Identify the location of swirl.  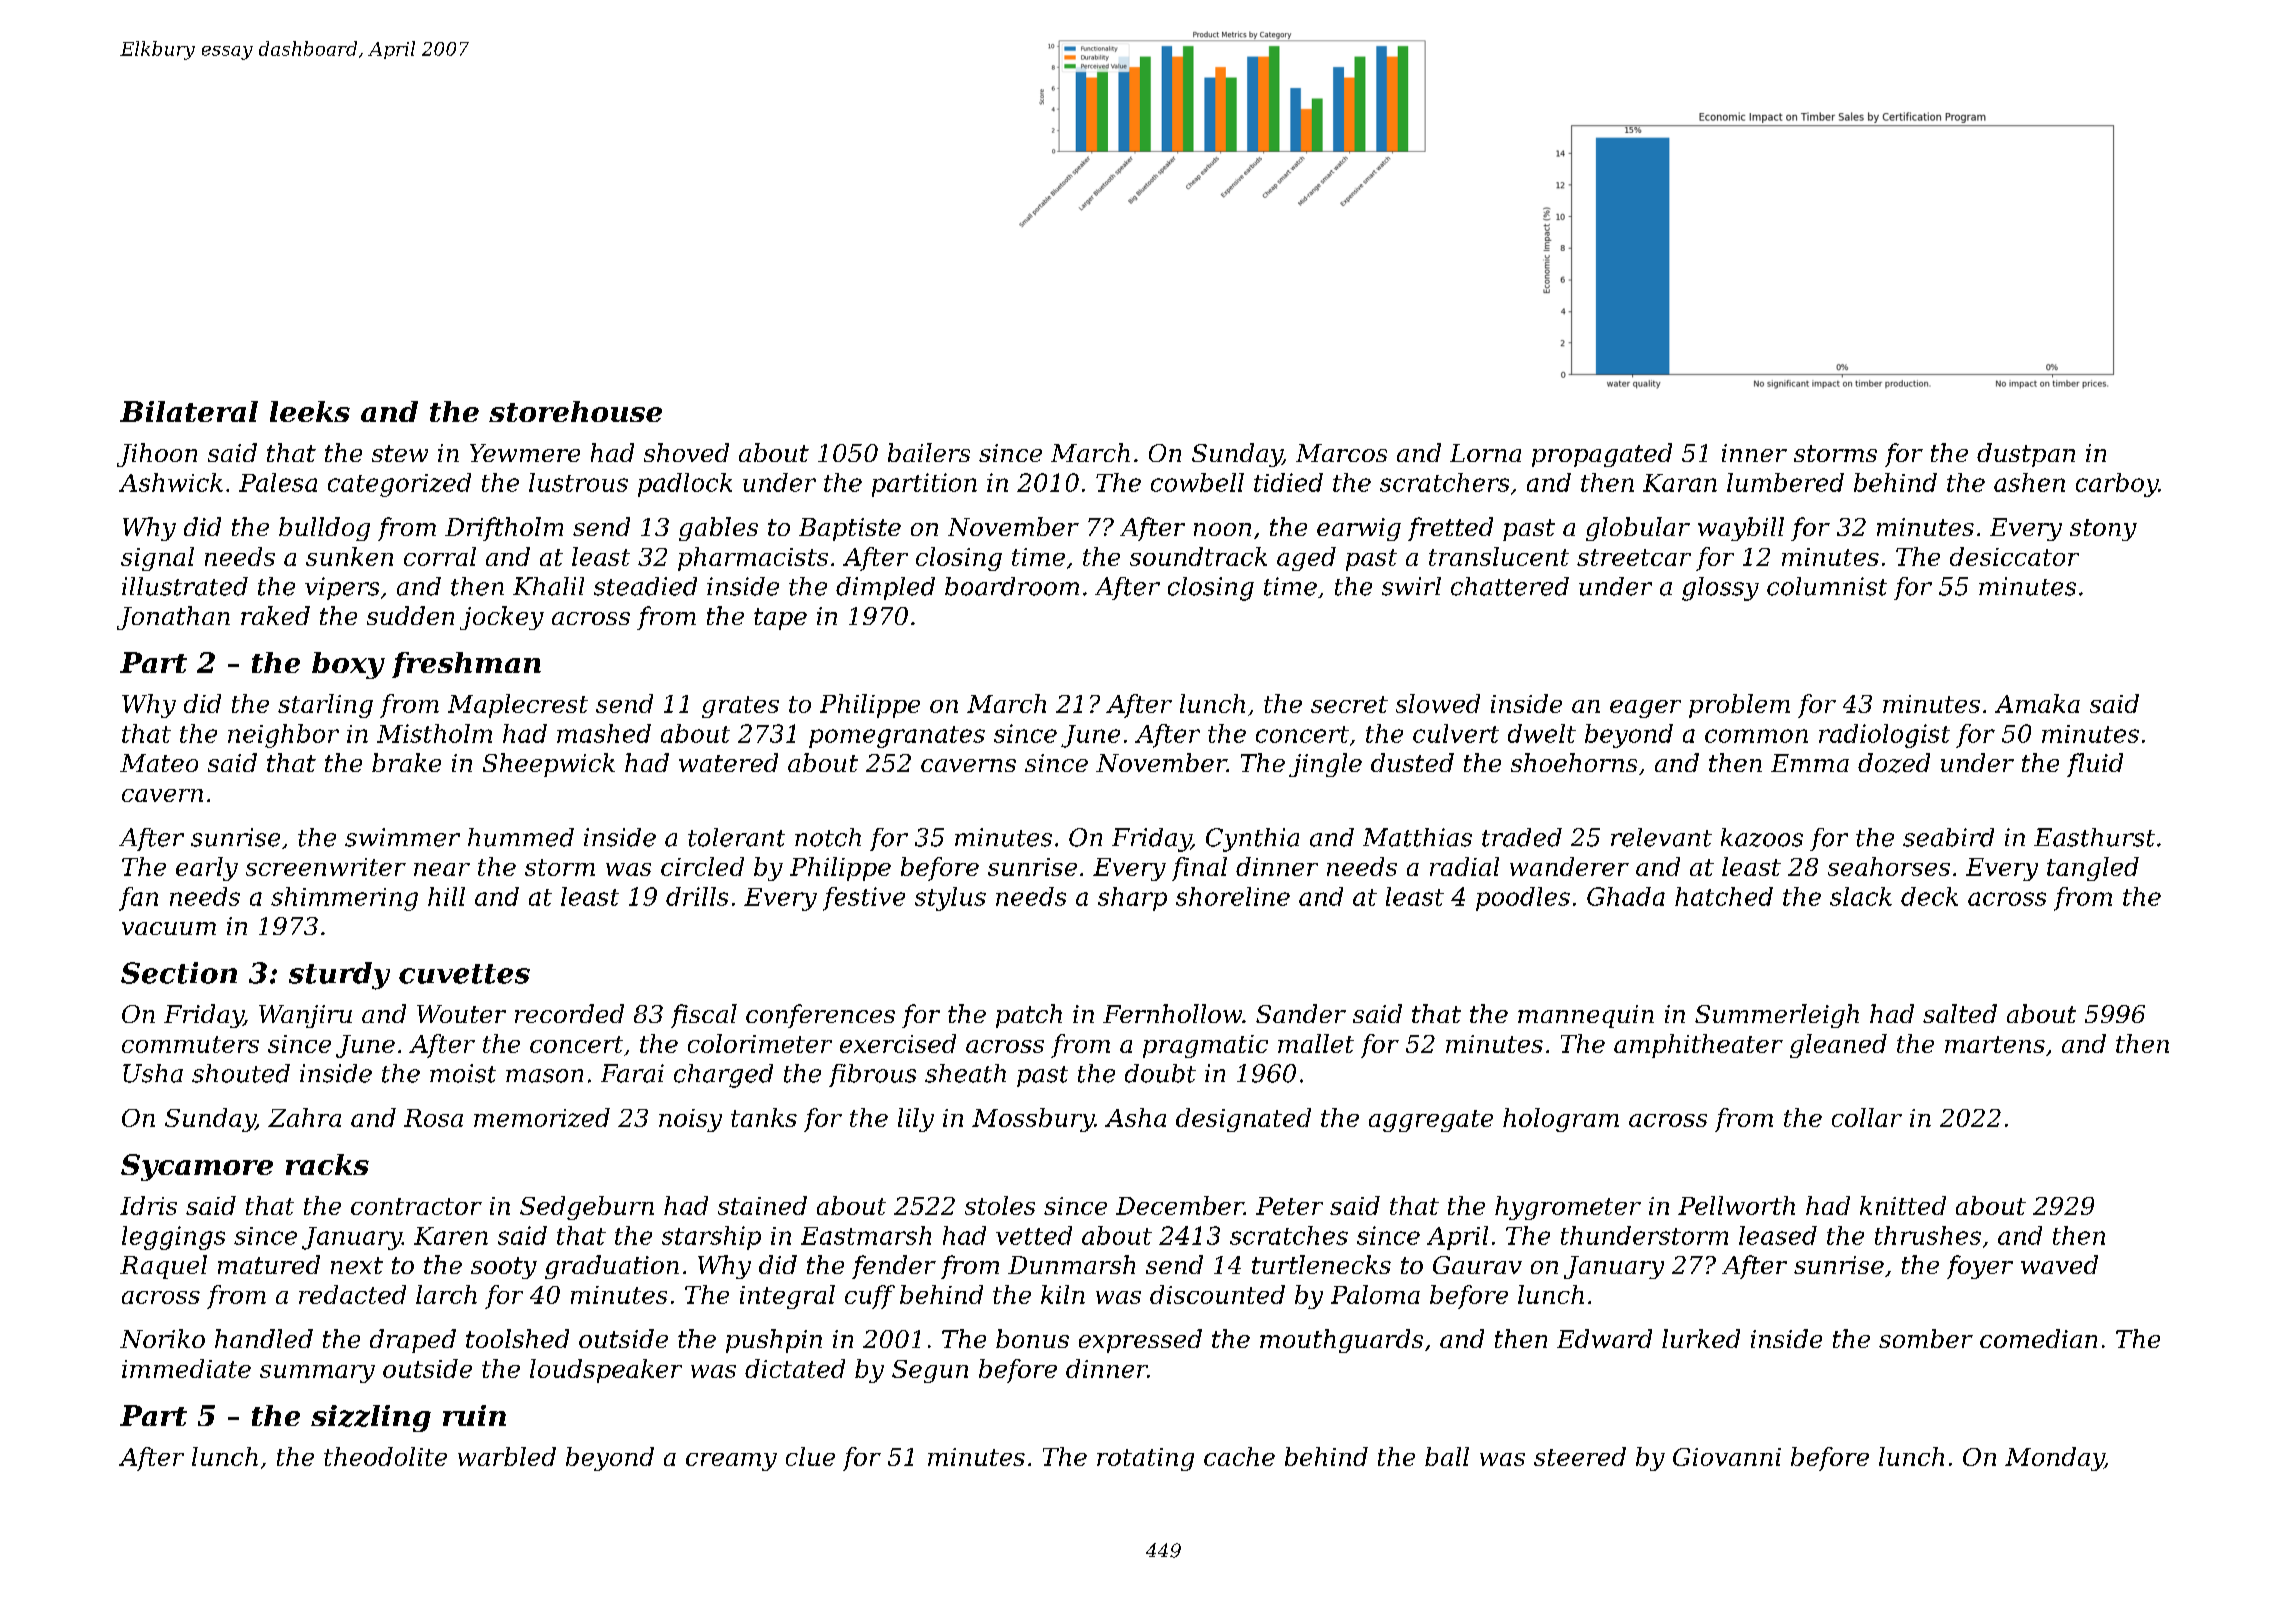
(1411, 586).
